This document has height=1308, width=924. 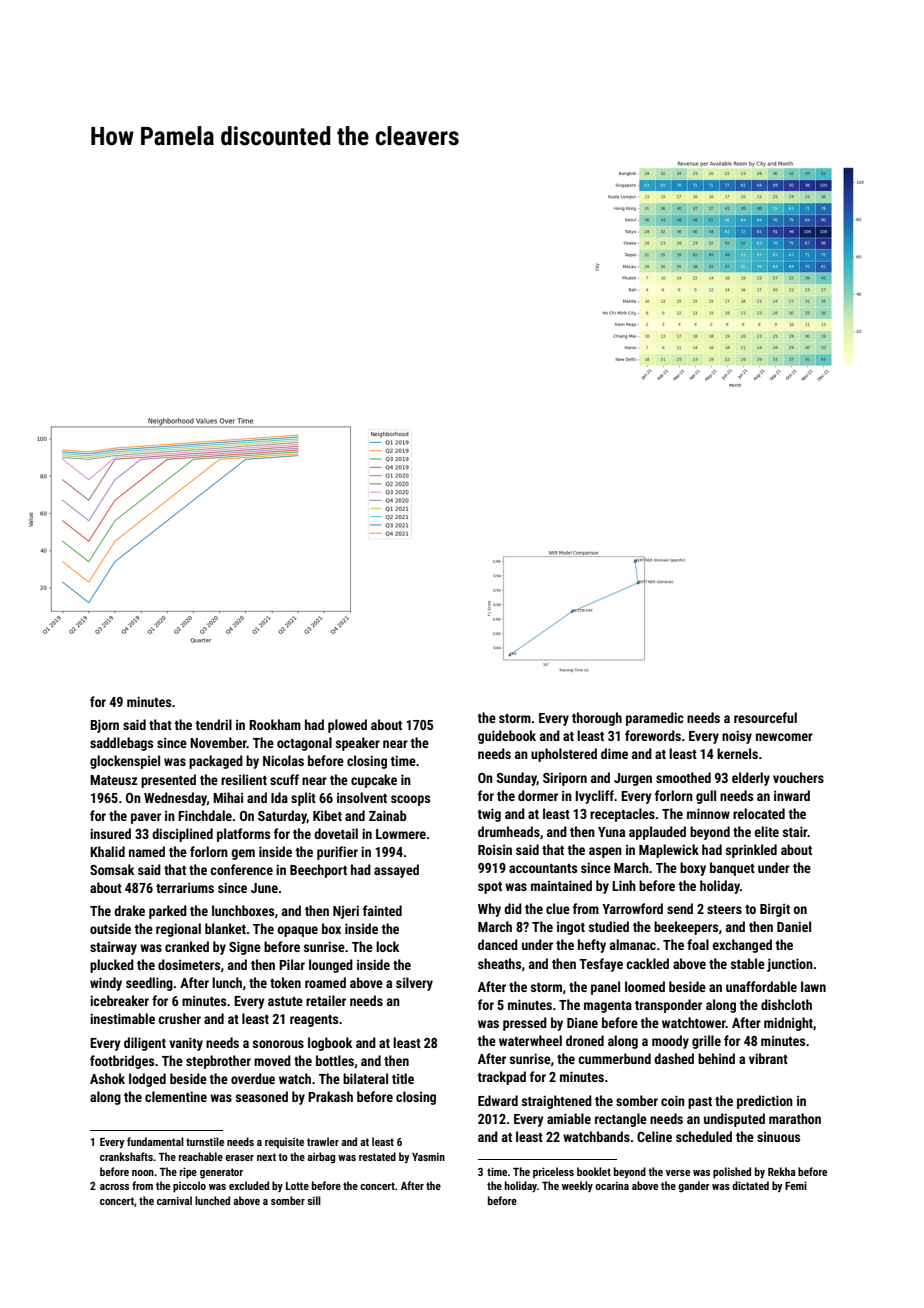 I want to click on terrariums, so click(x=185, y=888).
